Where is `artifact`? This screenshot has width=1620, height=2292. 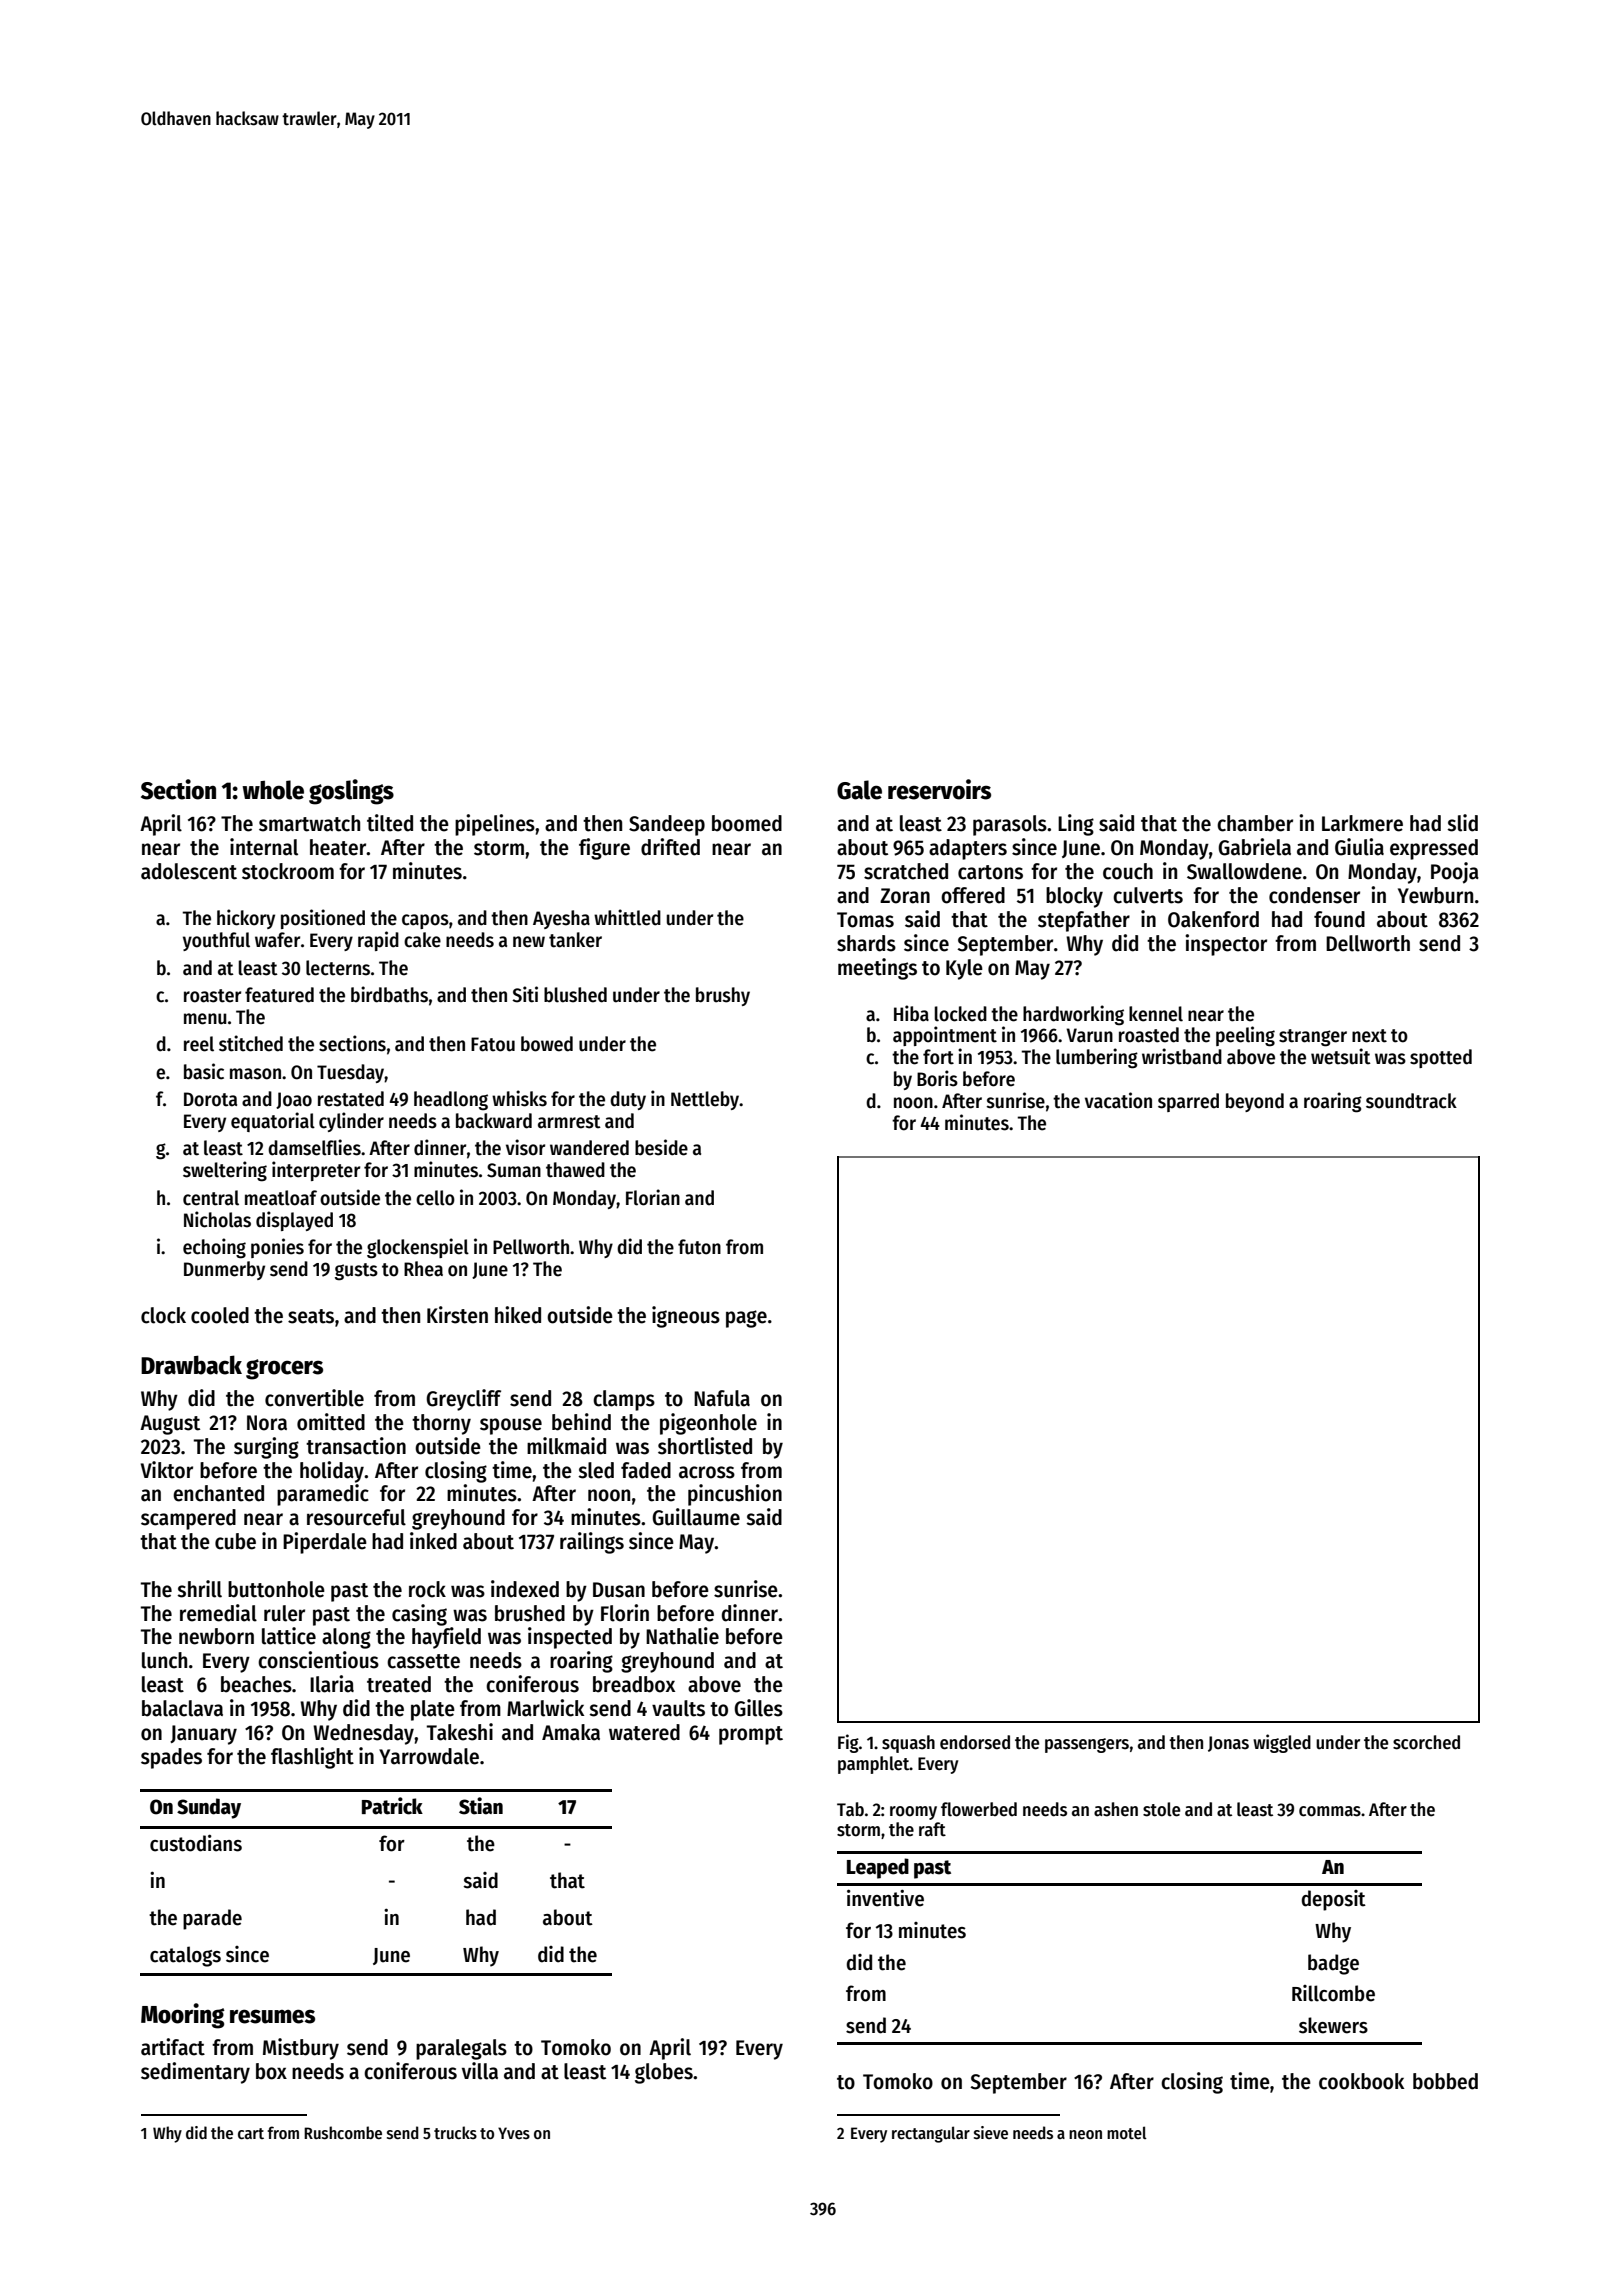 artifact is located at coordinates (173, 2047).
